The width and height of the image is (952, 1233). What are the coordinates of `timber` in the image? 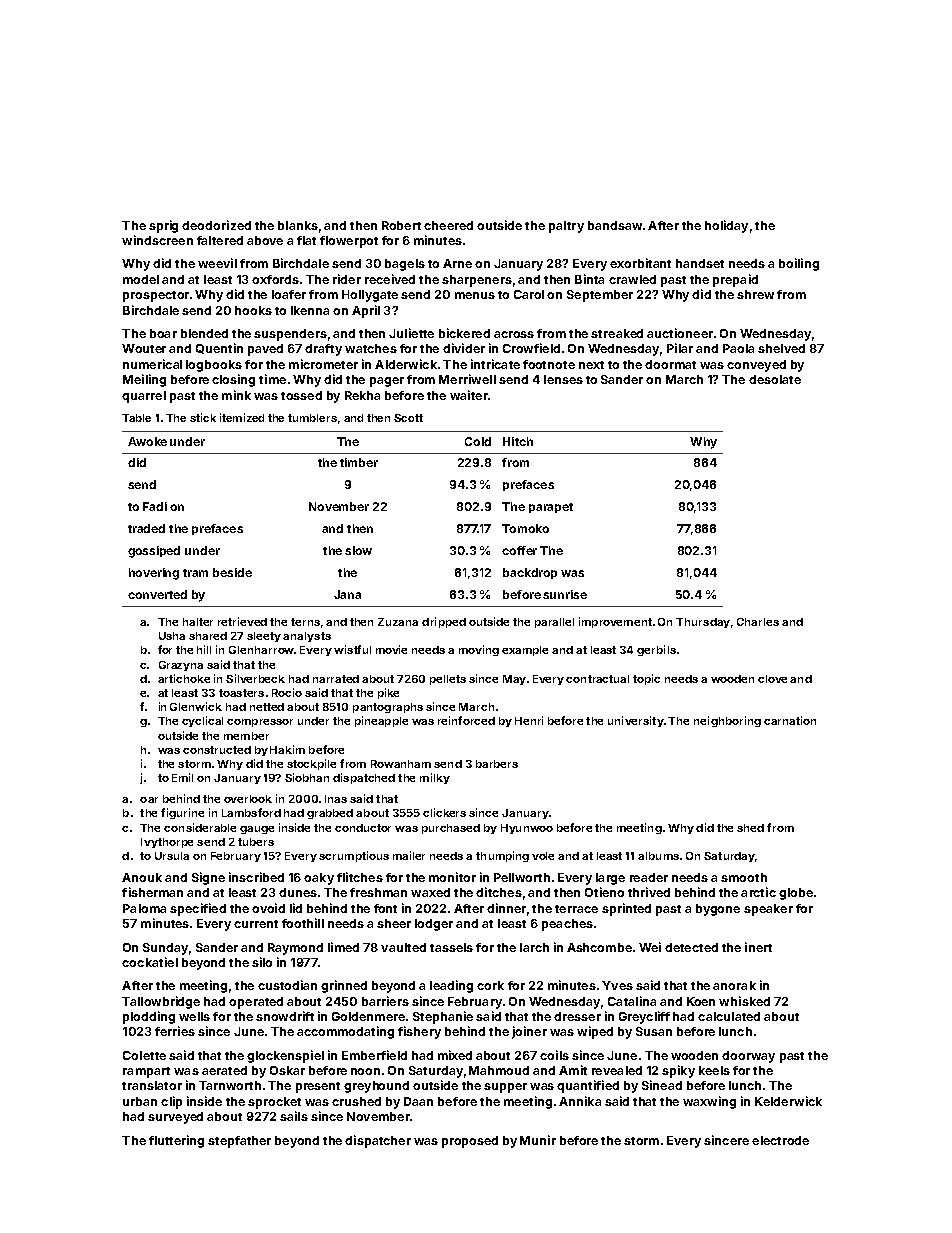 It's located at (359, 462).
